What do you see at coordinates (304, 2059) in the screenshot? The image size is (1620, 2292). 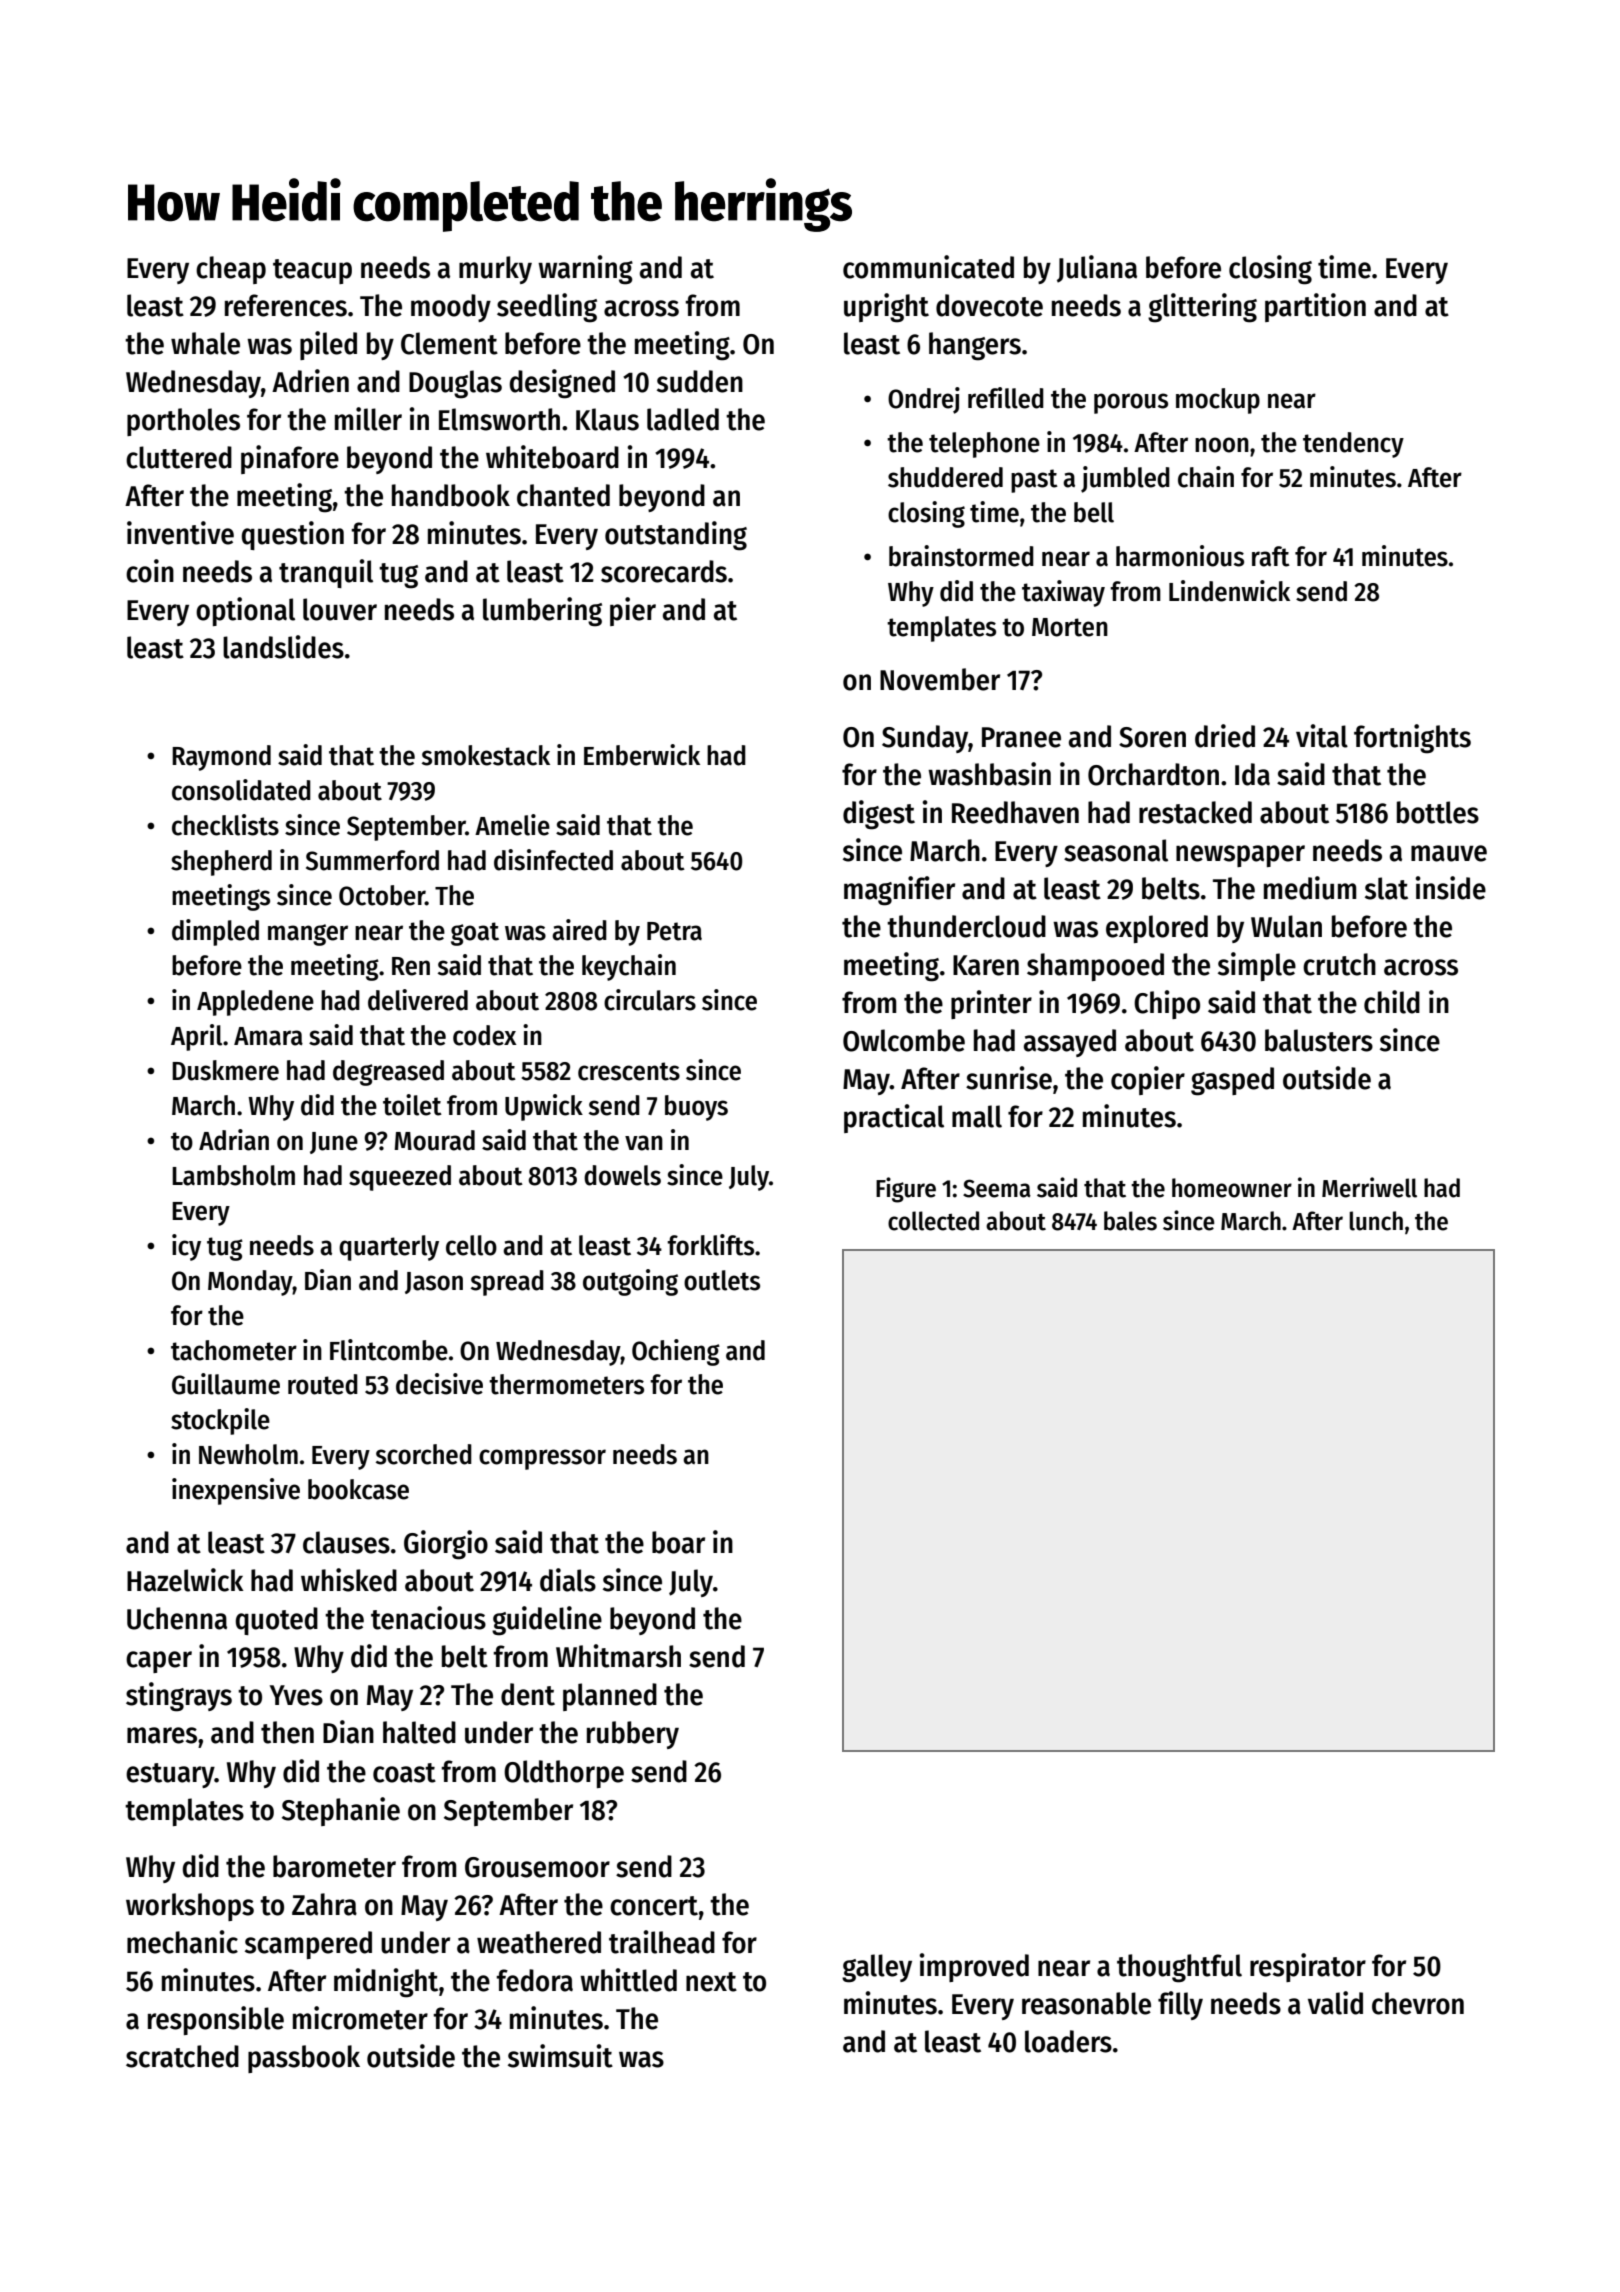 I see `passbook` at bounding box center [304, 2059].
